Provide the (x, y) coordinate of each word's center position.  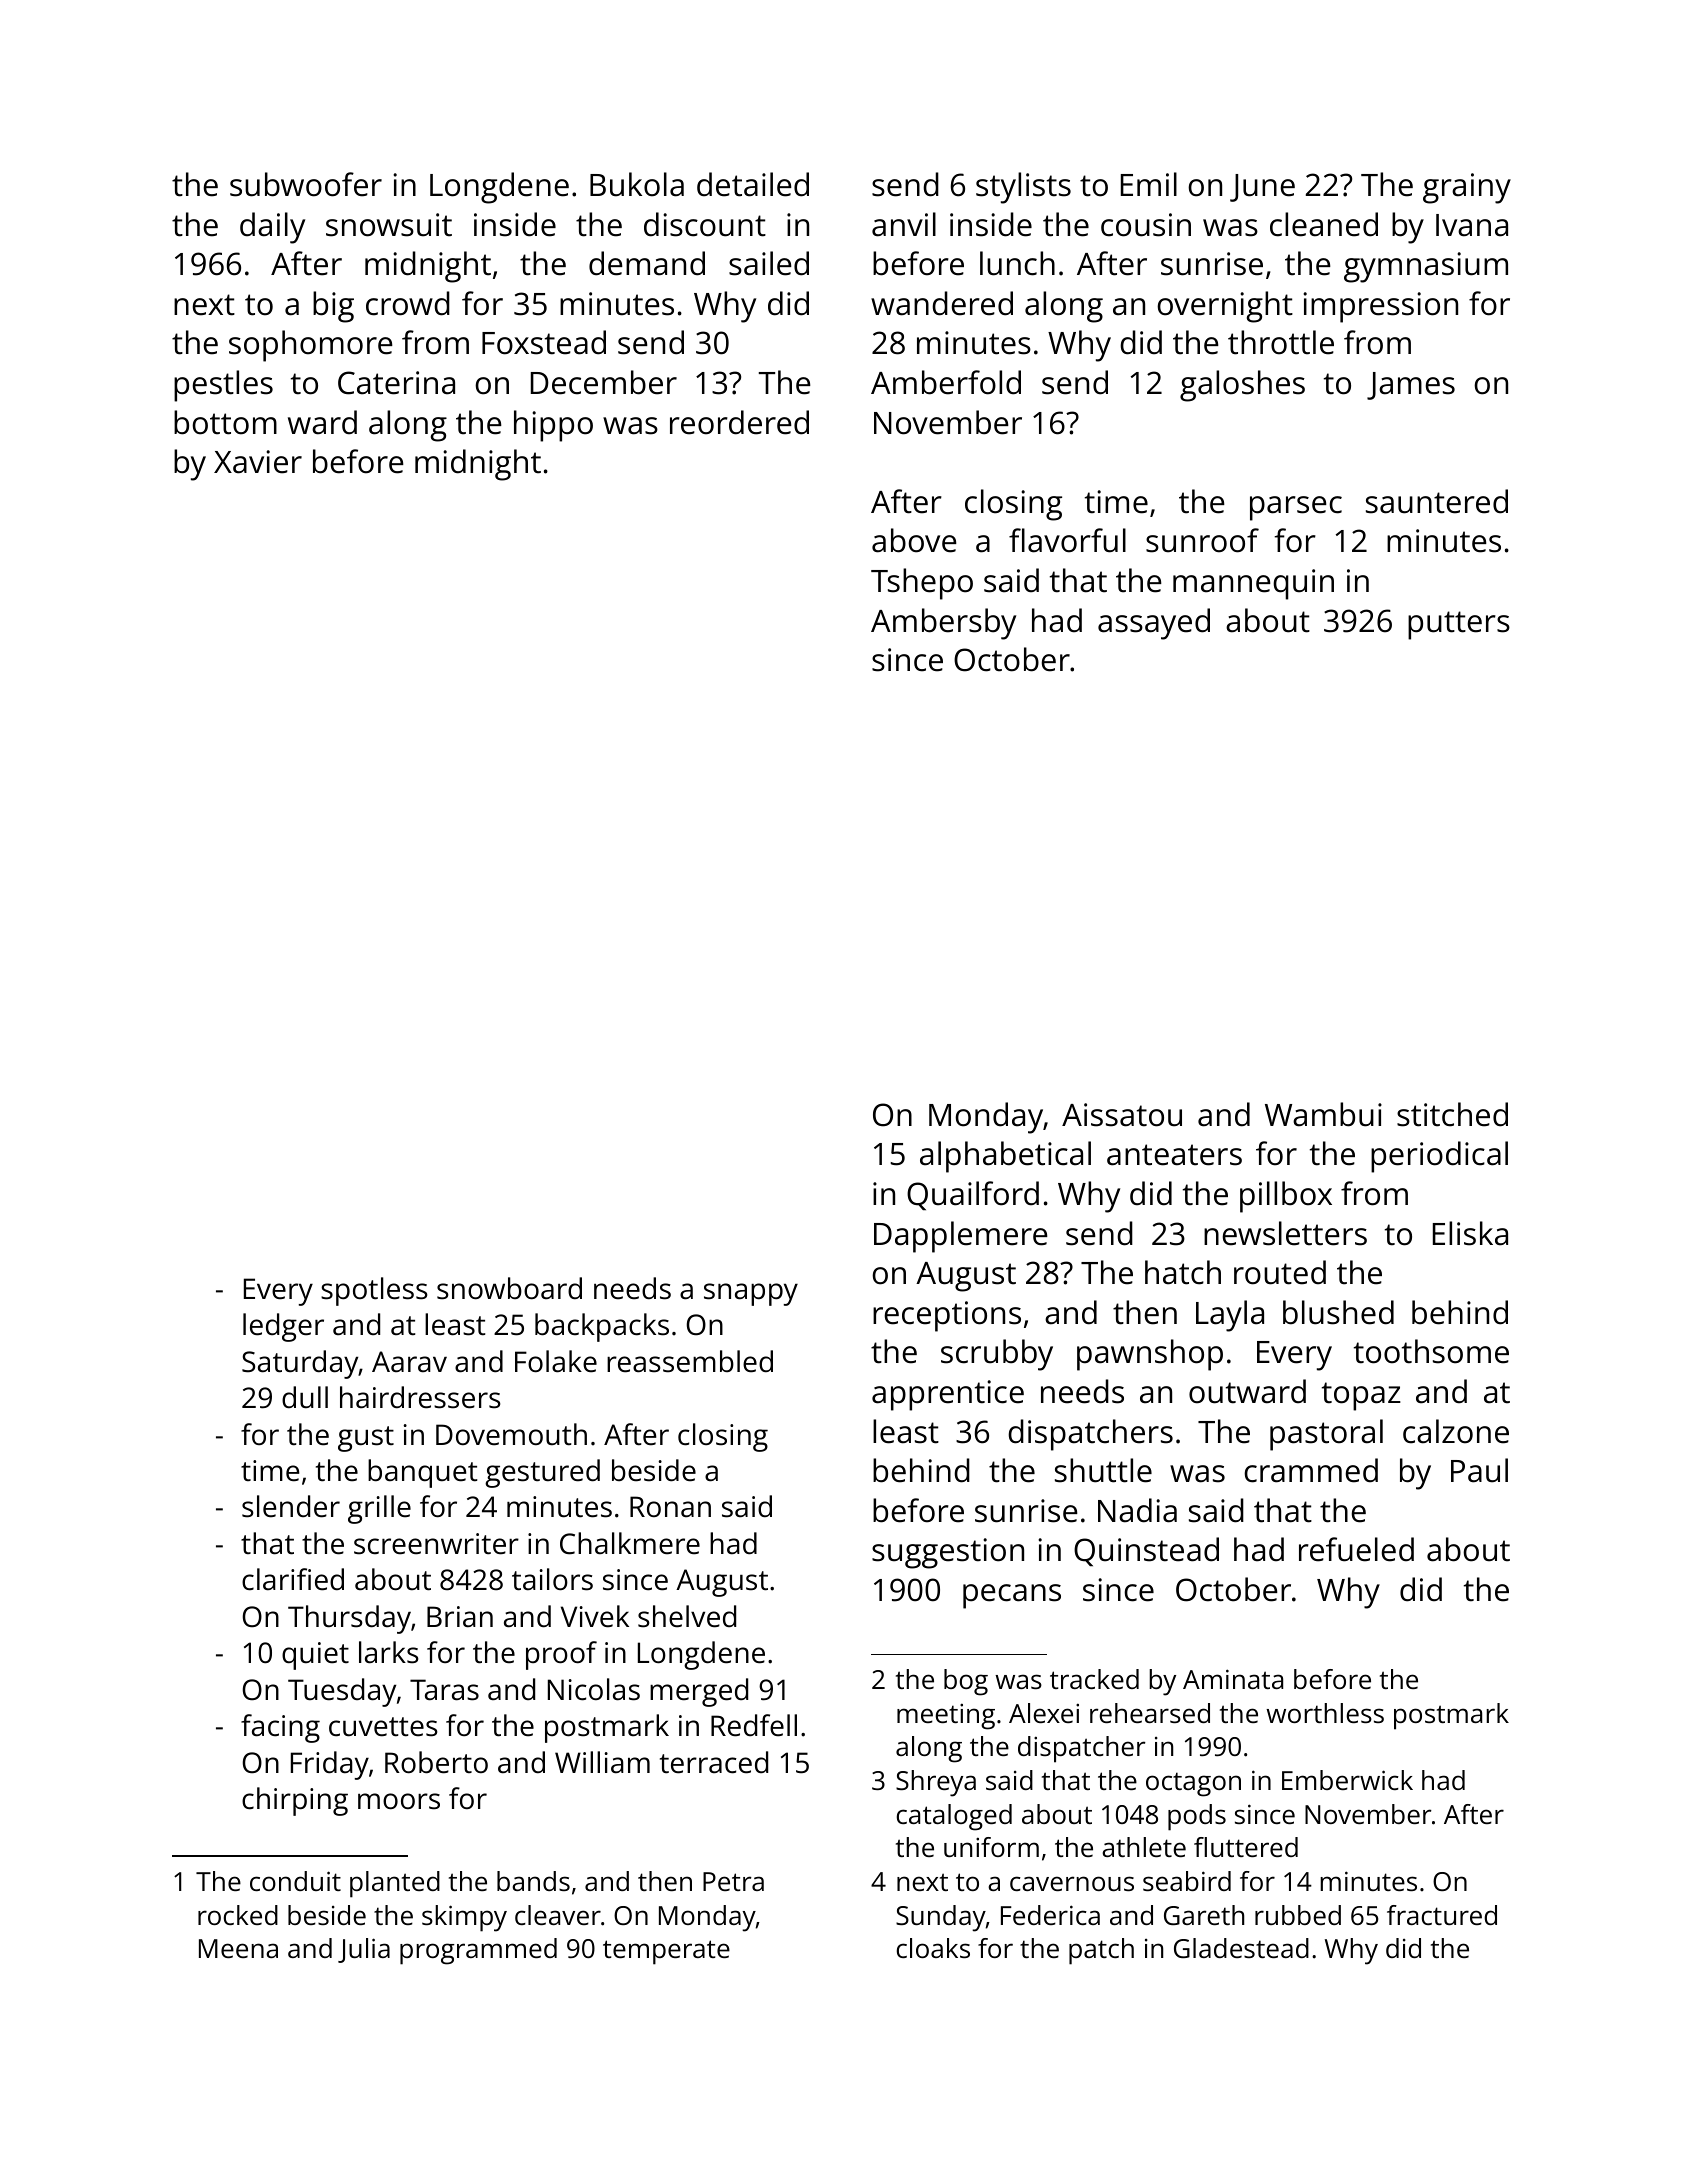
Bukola (637, 184)
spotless (374, 1291)
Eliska (1470, 1233)
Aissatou (1122, 1115)
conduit (295, 1881)
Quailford (973, 1196)
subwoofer (306, 184)
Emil (1149, 184)
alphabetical (1005, 1157)
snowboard (509, 1288)
